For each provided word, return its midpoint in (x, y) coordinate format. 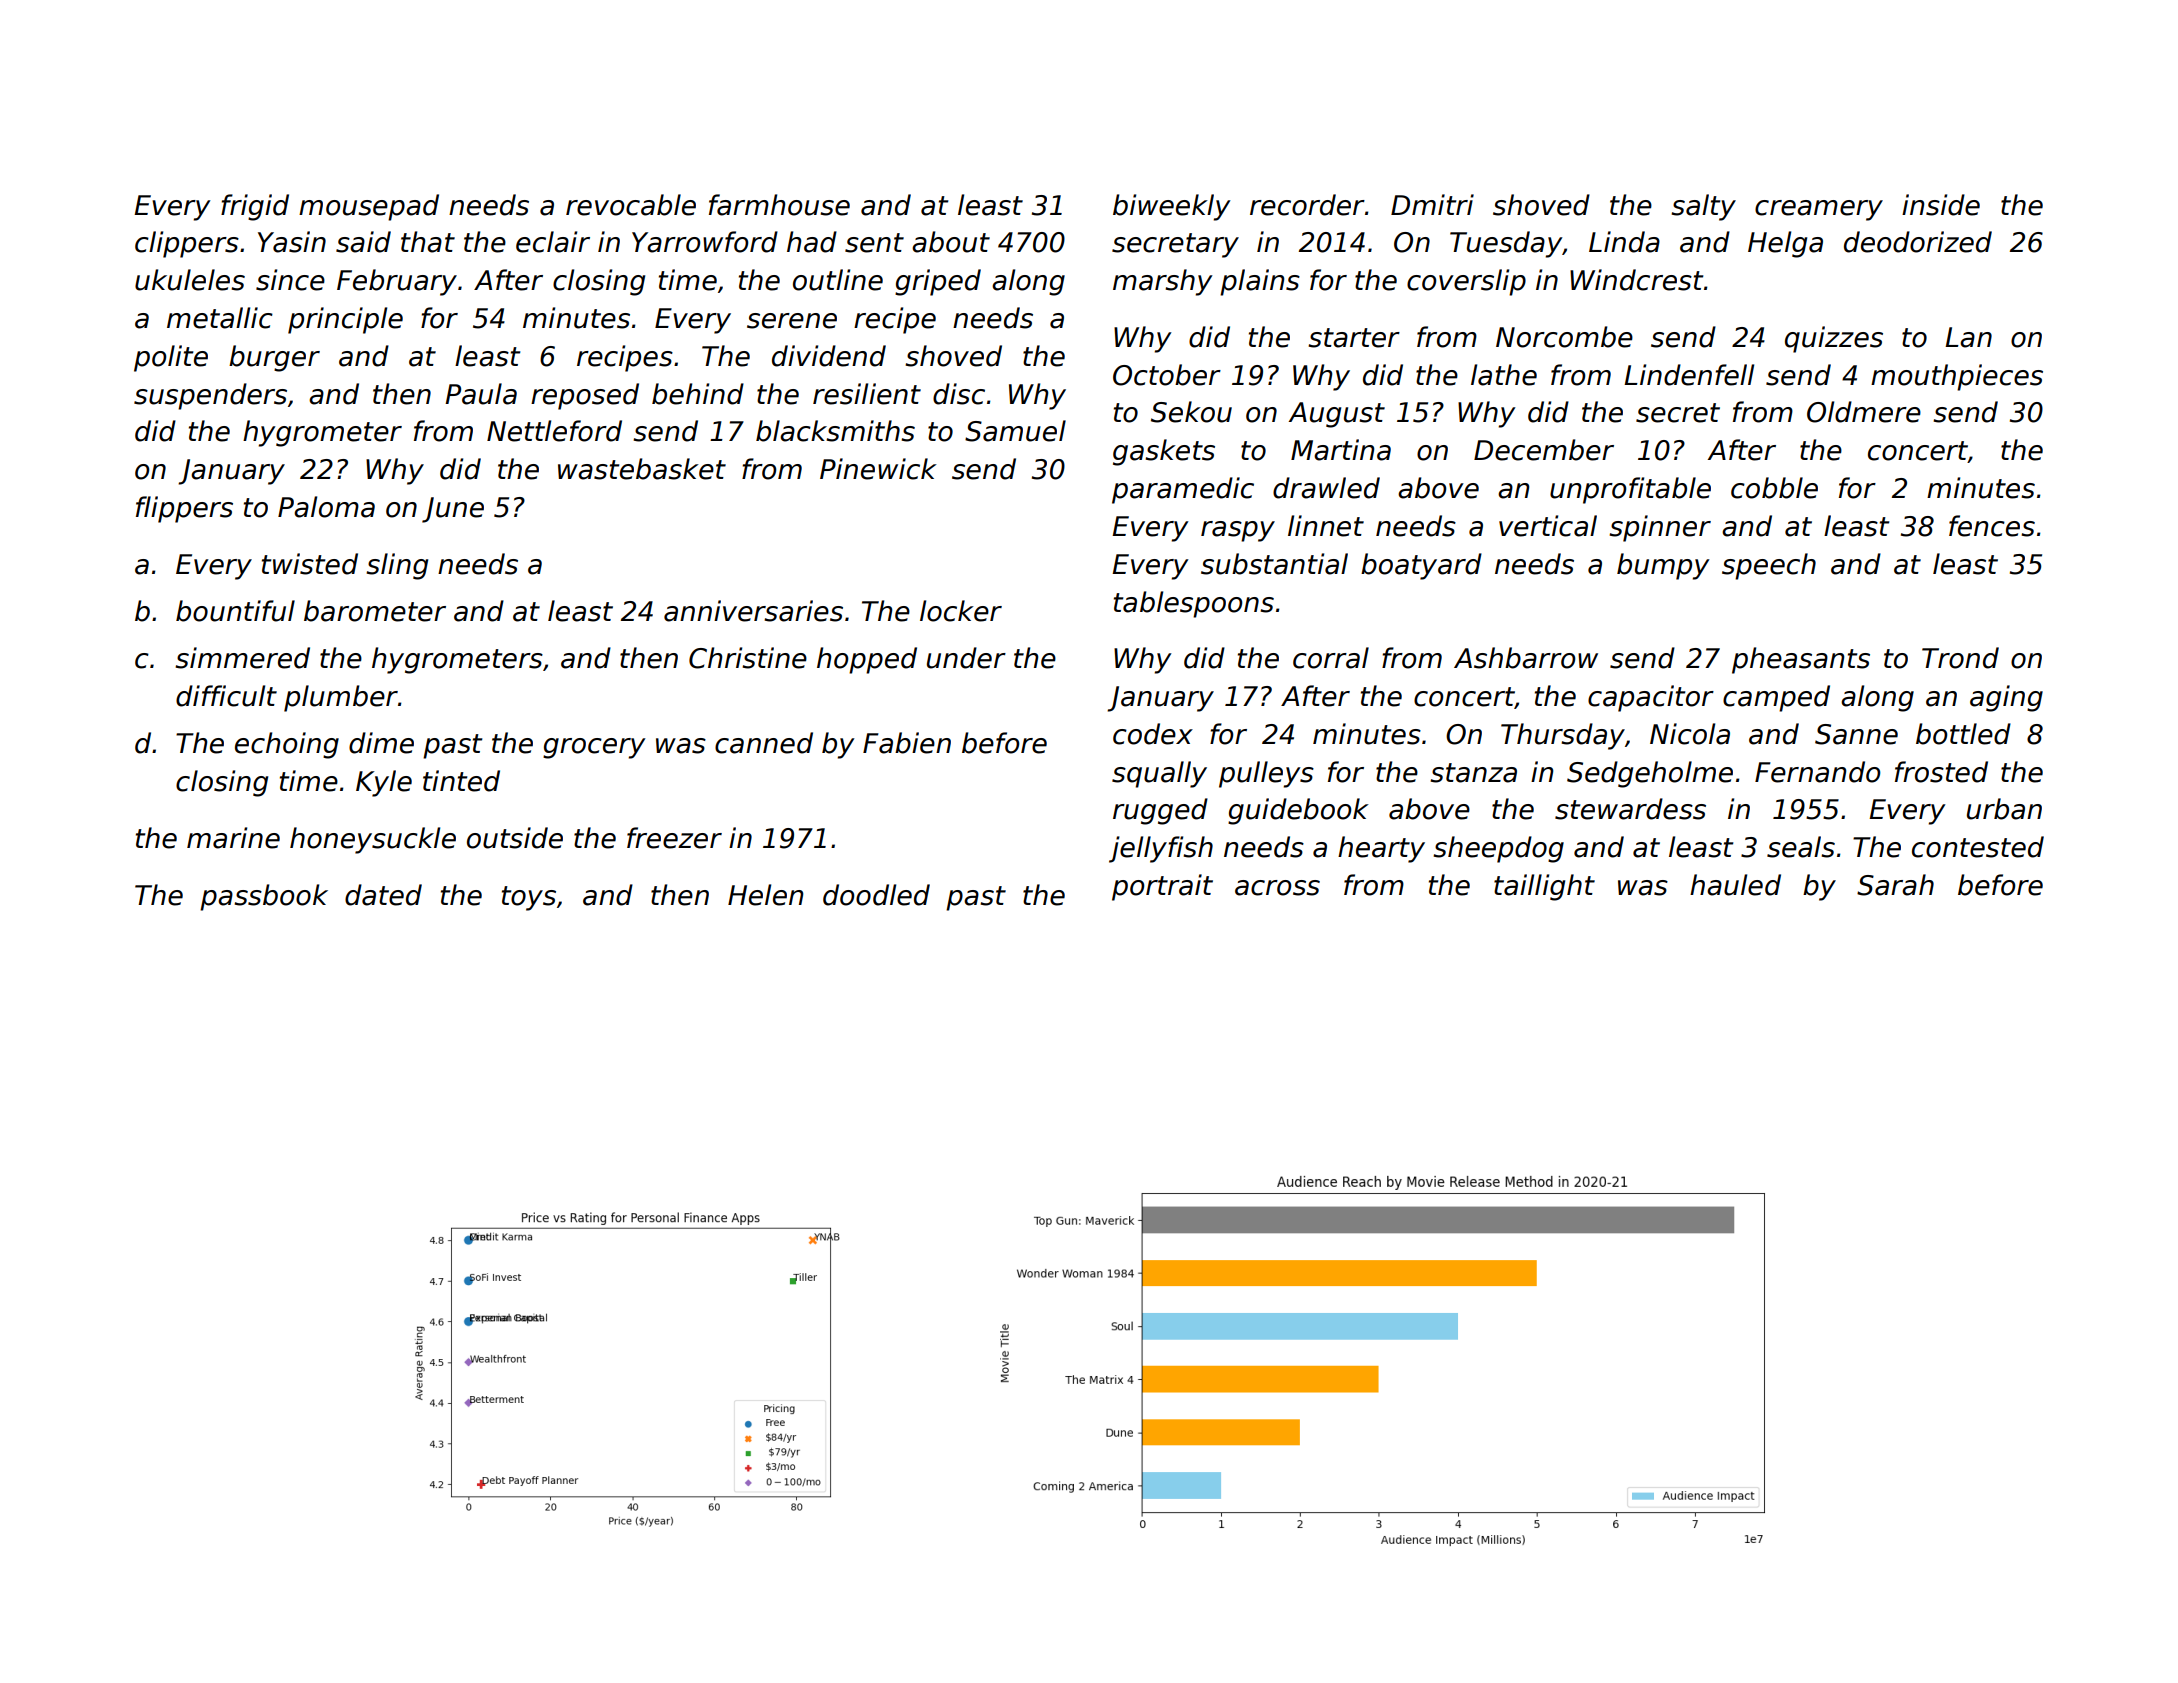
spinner (1660, 528)
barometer (375, 611)
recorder (1307, 205)
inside (1941, 205)
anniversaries (753, 611)
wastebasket (642, 469)
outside (515, 838)
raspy (1238, 531)
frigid (255, 207)
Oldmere (1864, 412)
